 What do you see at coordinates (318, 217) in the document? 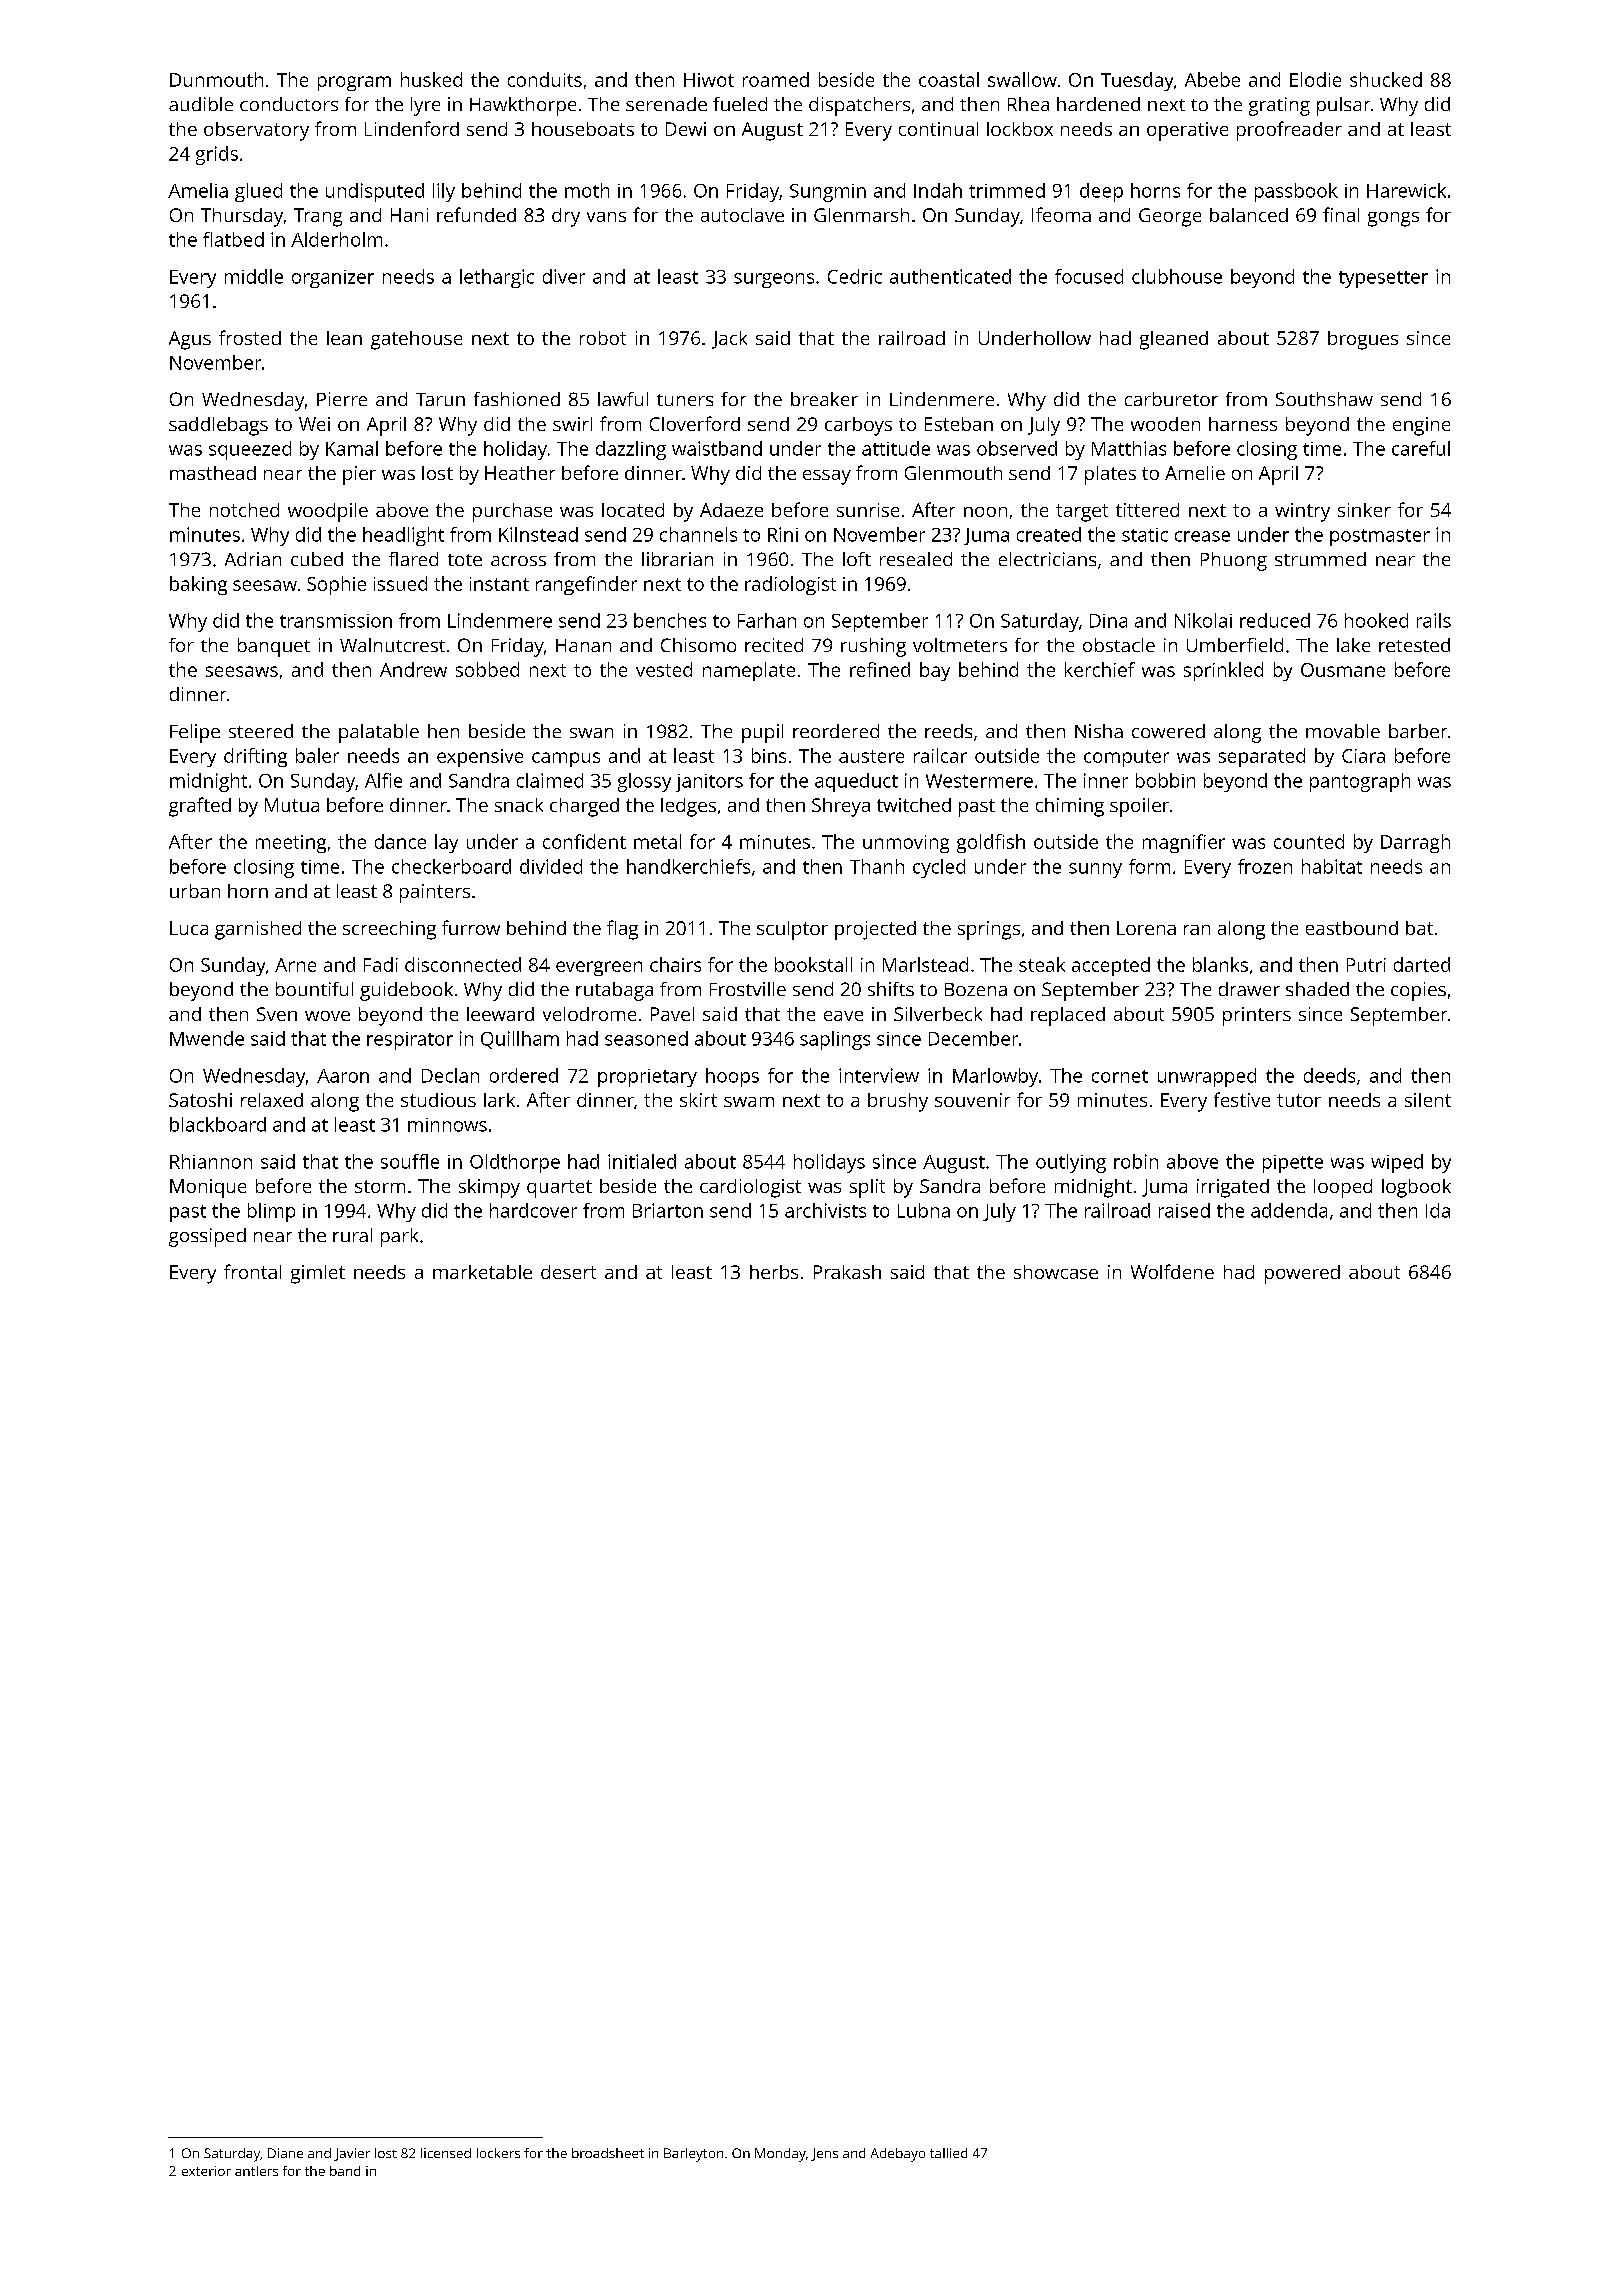
I see `Trang` at bounding box center [318, 217].
